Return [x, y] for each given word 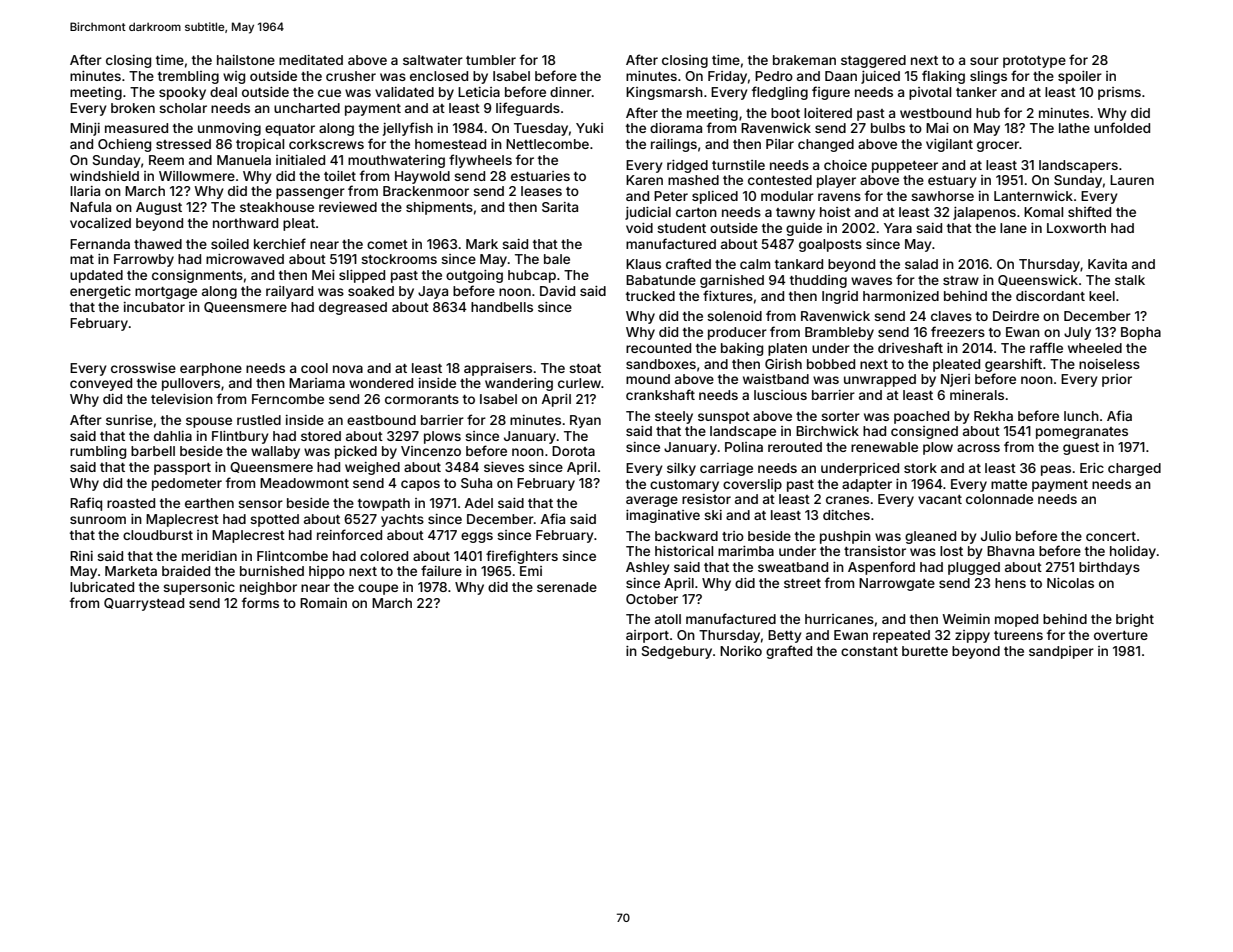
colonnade [999, 499]
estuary [952, 182]
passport [182, 469]
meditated [311, 60]
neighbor [268, 588]
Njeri [955, 380]
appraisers [498, 369]
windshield [104, 176]
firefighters [522, 557]
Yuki [589, 128]
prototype [1034, 62]
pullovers [191, 384]
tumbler [491, 60]
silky [681, 469]
